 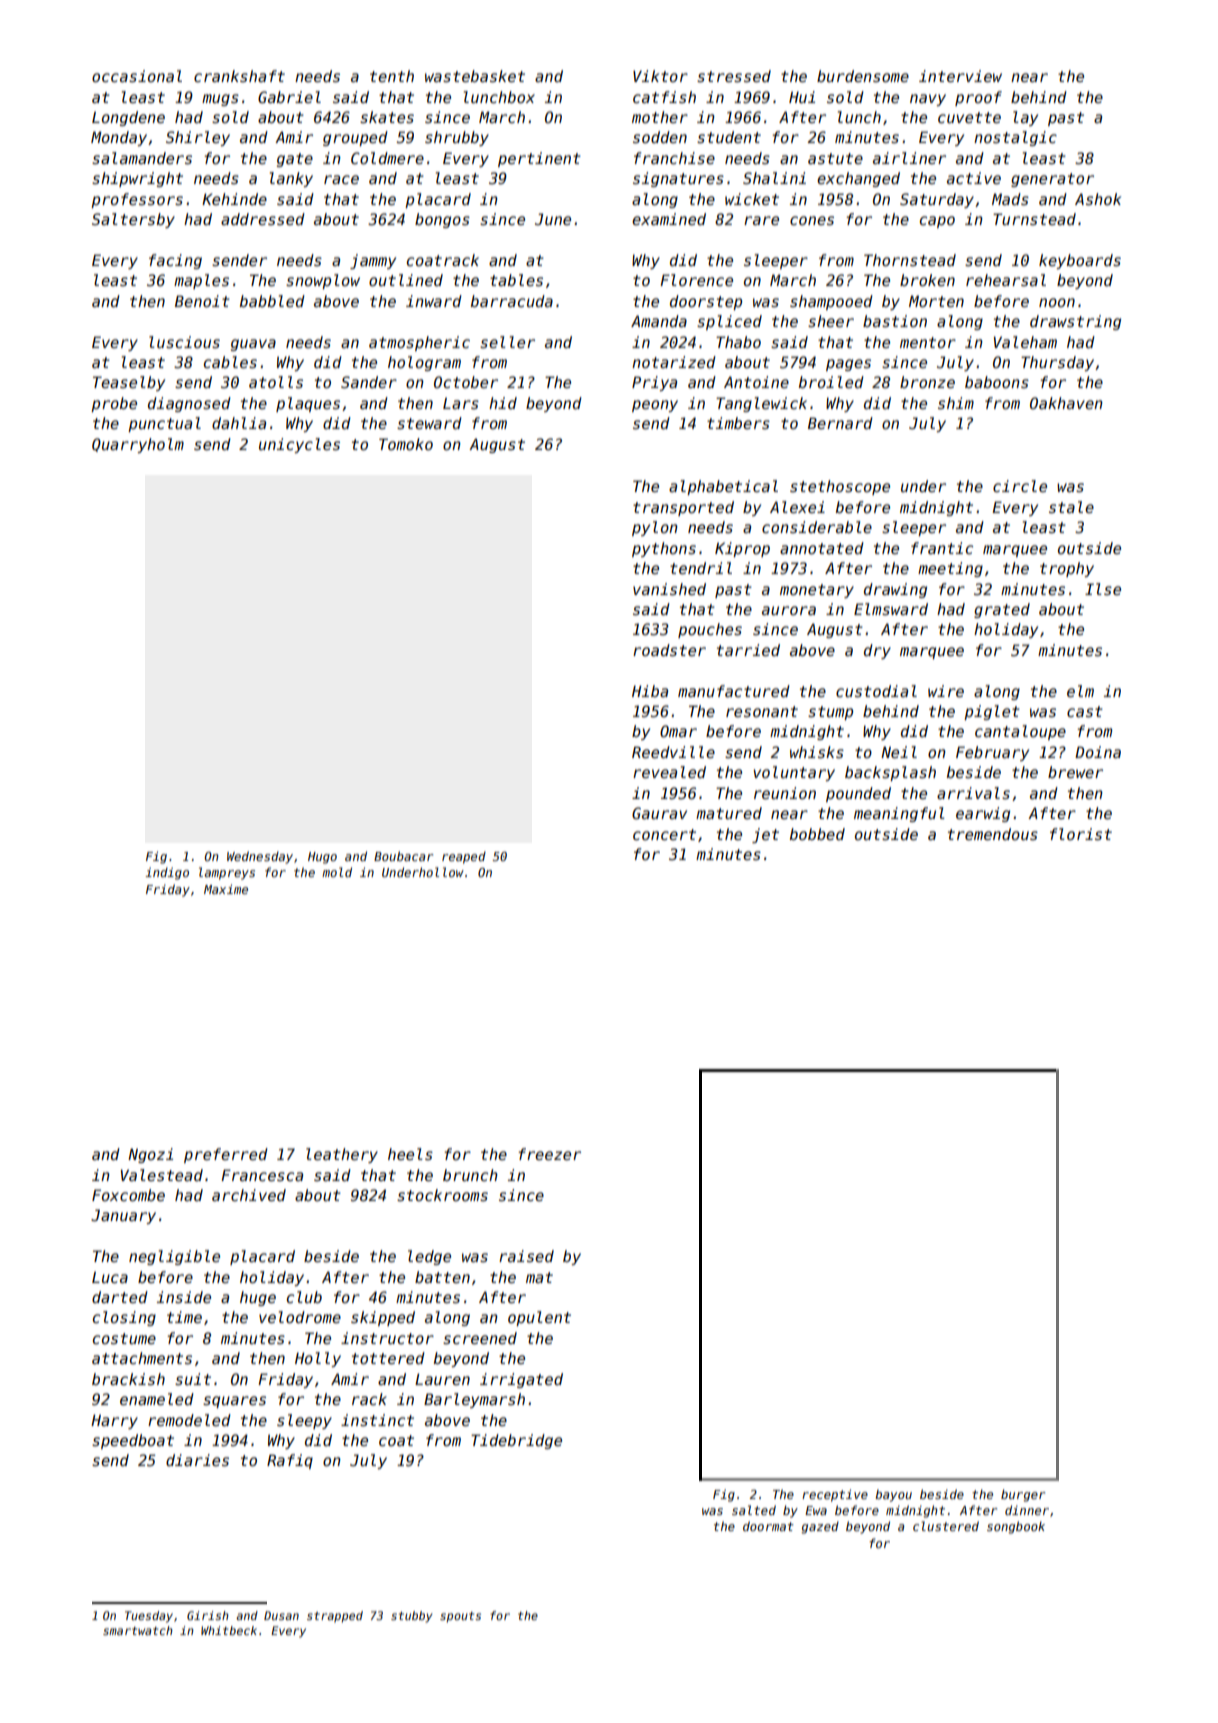 What do you see at coordinates (129, 383) in the screenshot?
I see `Teaselby` at bounding box center [129, 383].
